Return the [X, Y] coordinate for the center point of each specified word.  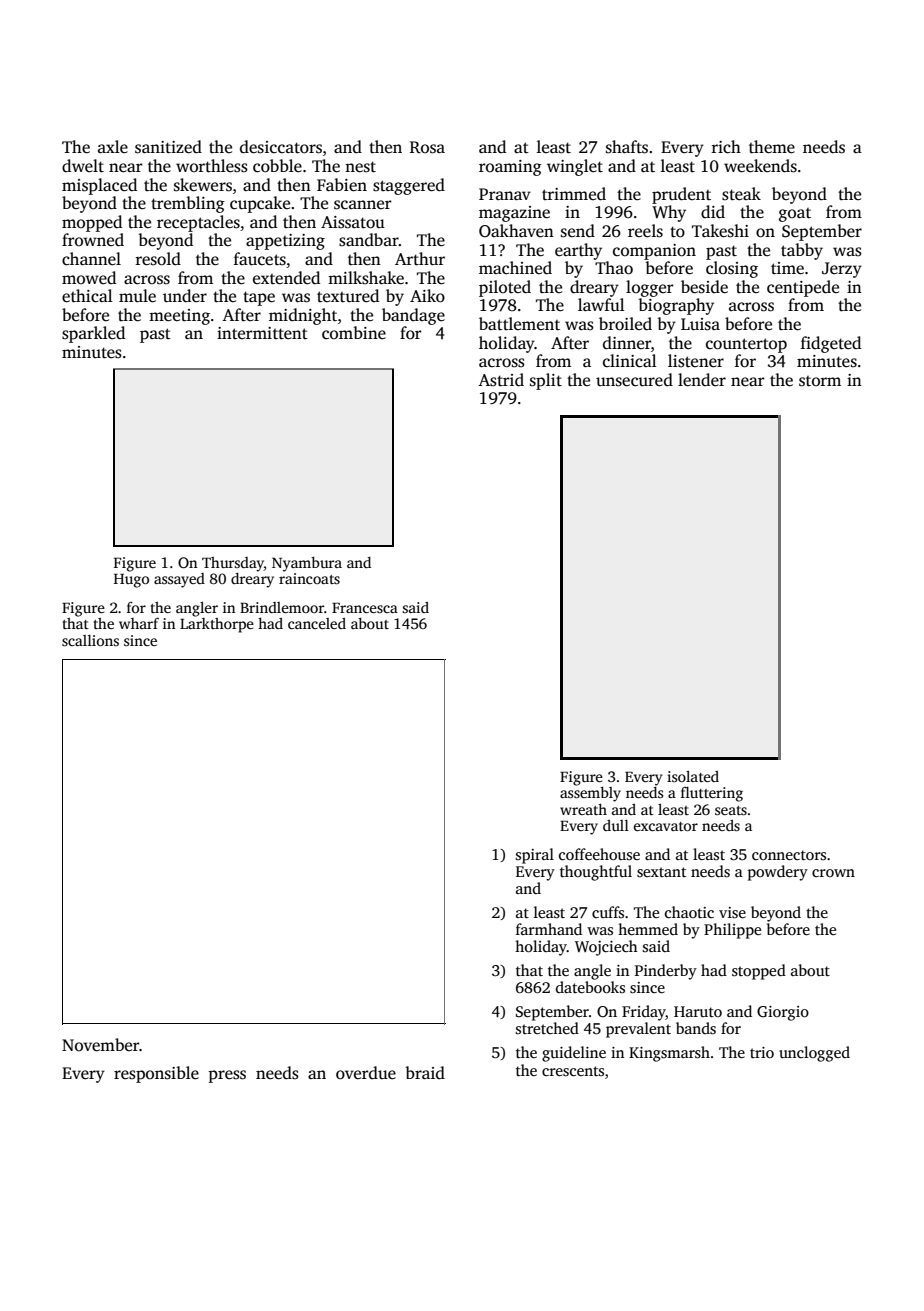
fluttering [712, 794]
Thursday [233, 564]
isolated [693, 776]
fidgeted [831, 344]
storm [820, 381]
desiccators [281, 147]
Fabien [342, 185]
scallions [90, 640]
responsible [156, 1074]
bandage [413, 316]
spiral [535, 856]
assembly [590, 794]
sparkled [93, 334]
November [101, 1045]
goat [795, 215]
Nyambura [307, 564]
